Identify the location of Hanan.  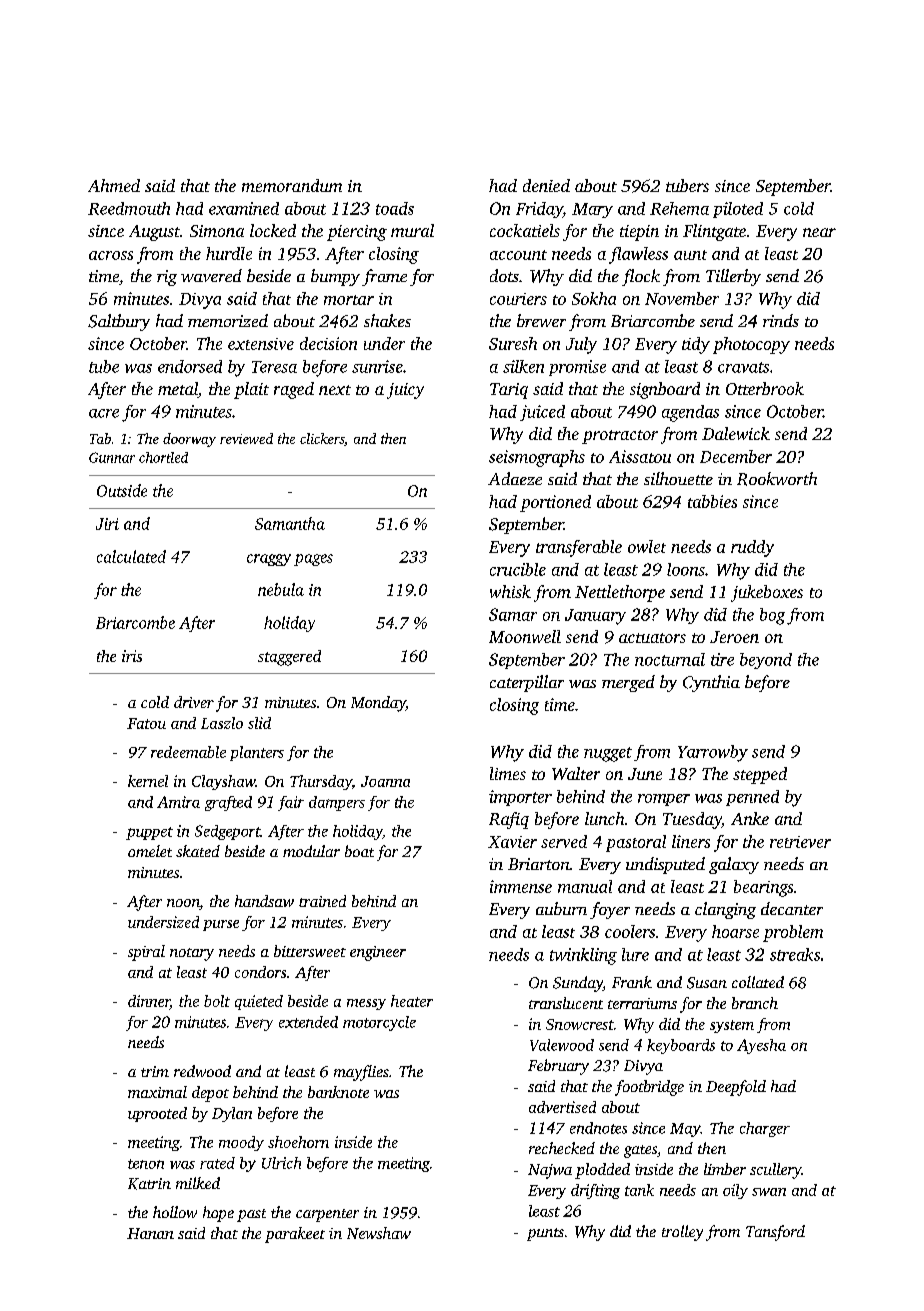
(150, 1233).
